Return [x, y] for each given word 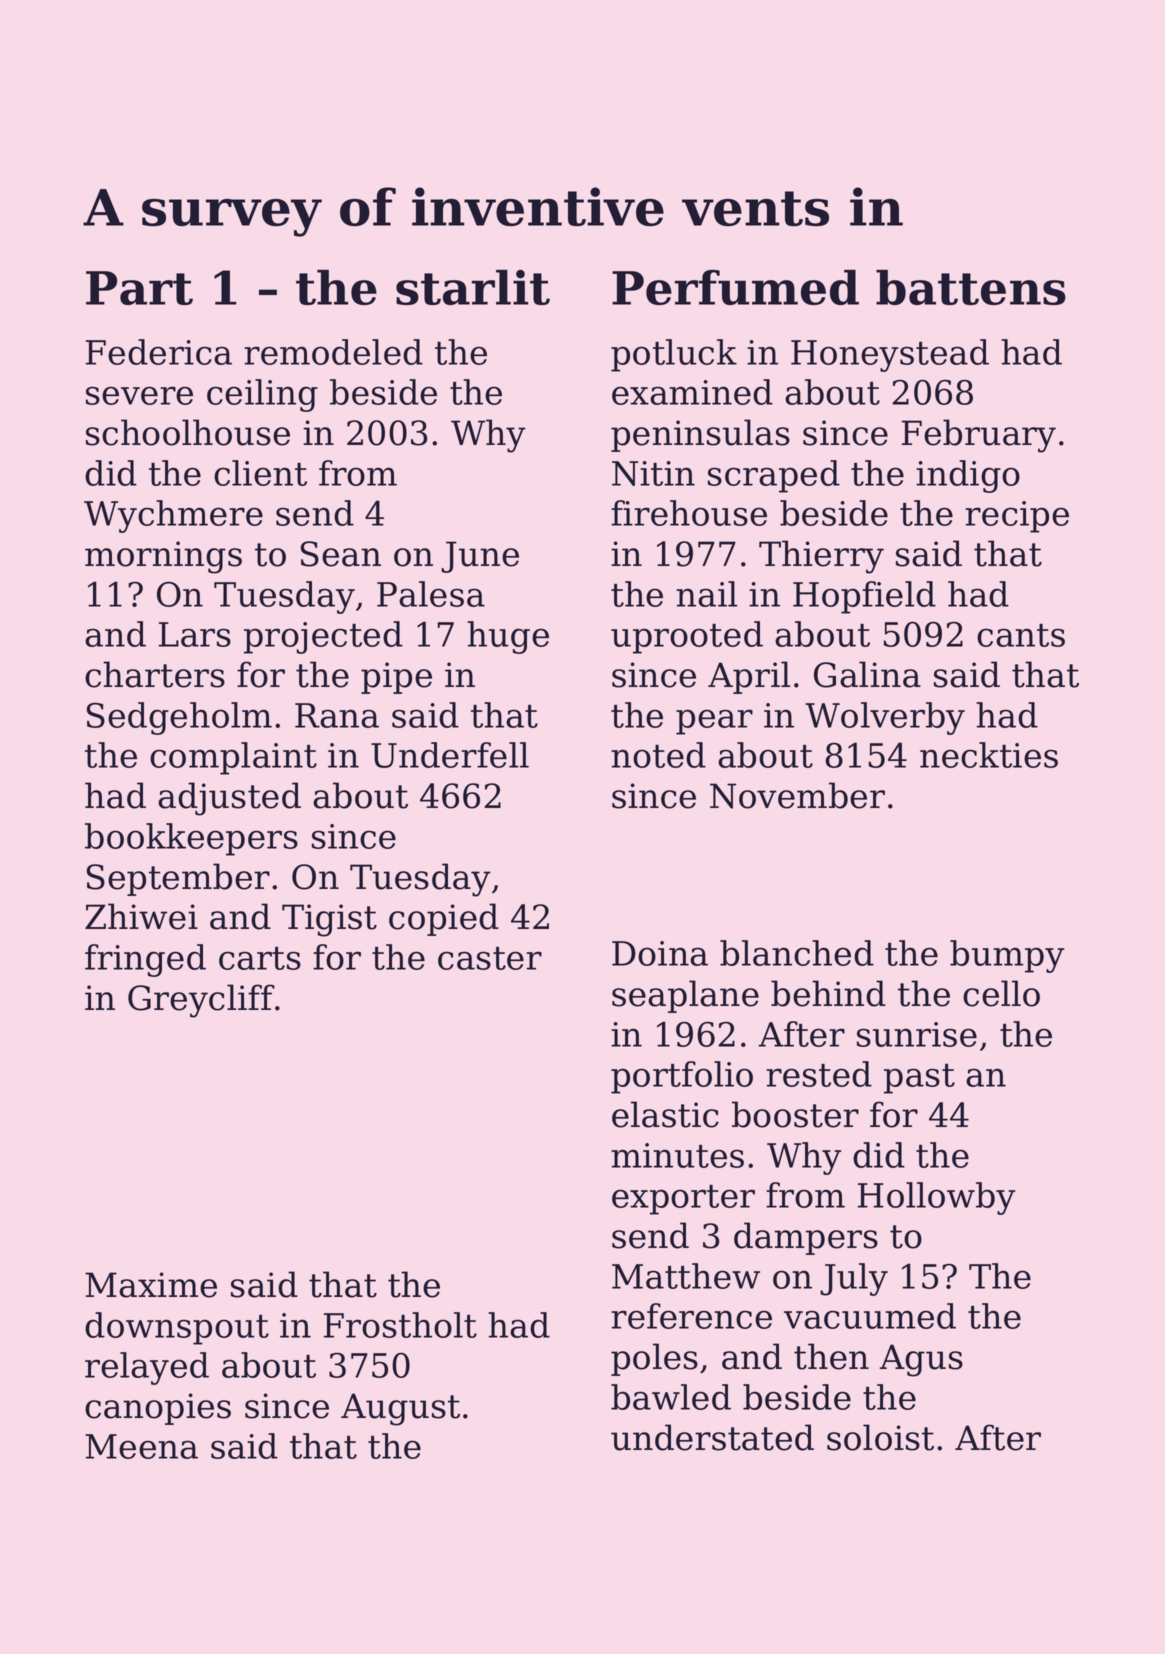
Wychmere [173, 516]
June [480, 557]
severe [139, 395]
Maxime [151, 1285]
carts [260, 958]
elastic [665, 1114]
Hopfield [864, 597]
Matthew [686, 1276]
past [919, 1079]
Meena [141, 1446]
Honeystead [890, 355]
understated [712, 1437]
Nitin [653, 473]
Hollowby [936, 1198]
